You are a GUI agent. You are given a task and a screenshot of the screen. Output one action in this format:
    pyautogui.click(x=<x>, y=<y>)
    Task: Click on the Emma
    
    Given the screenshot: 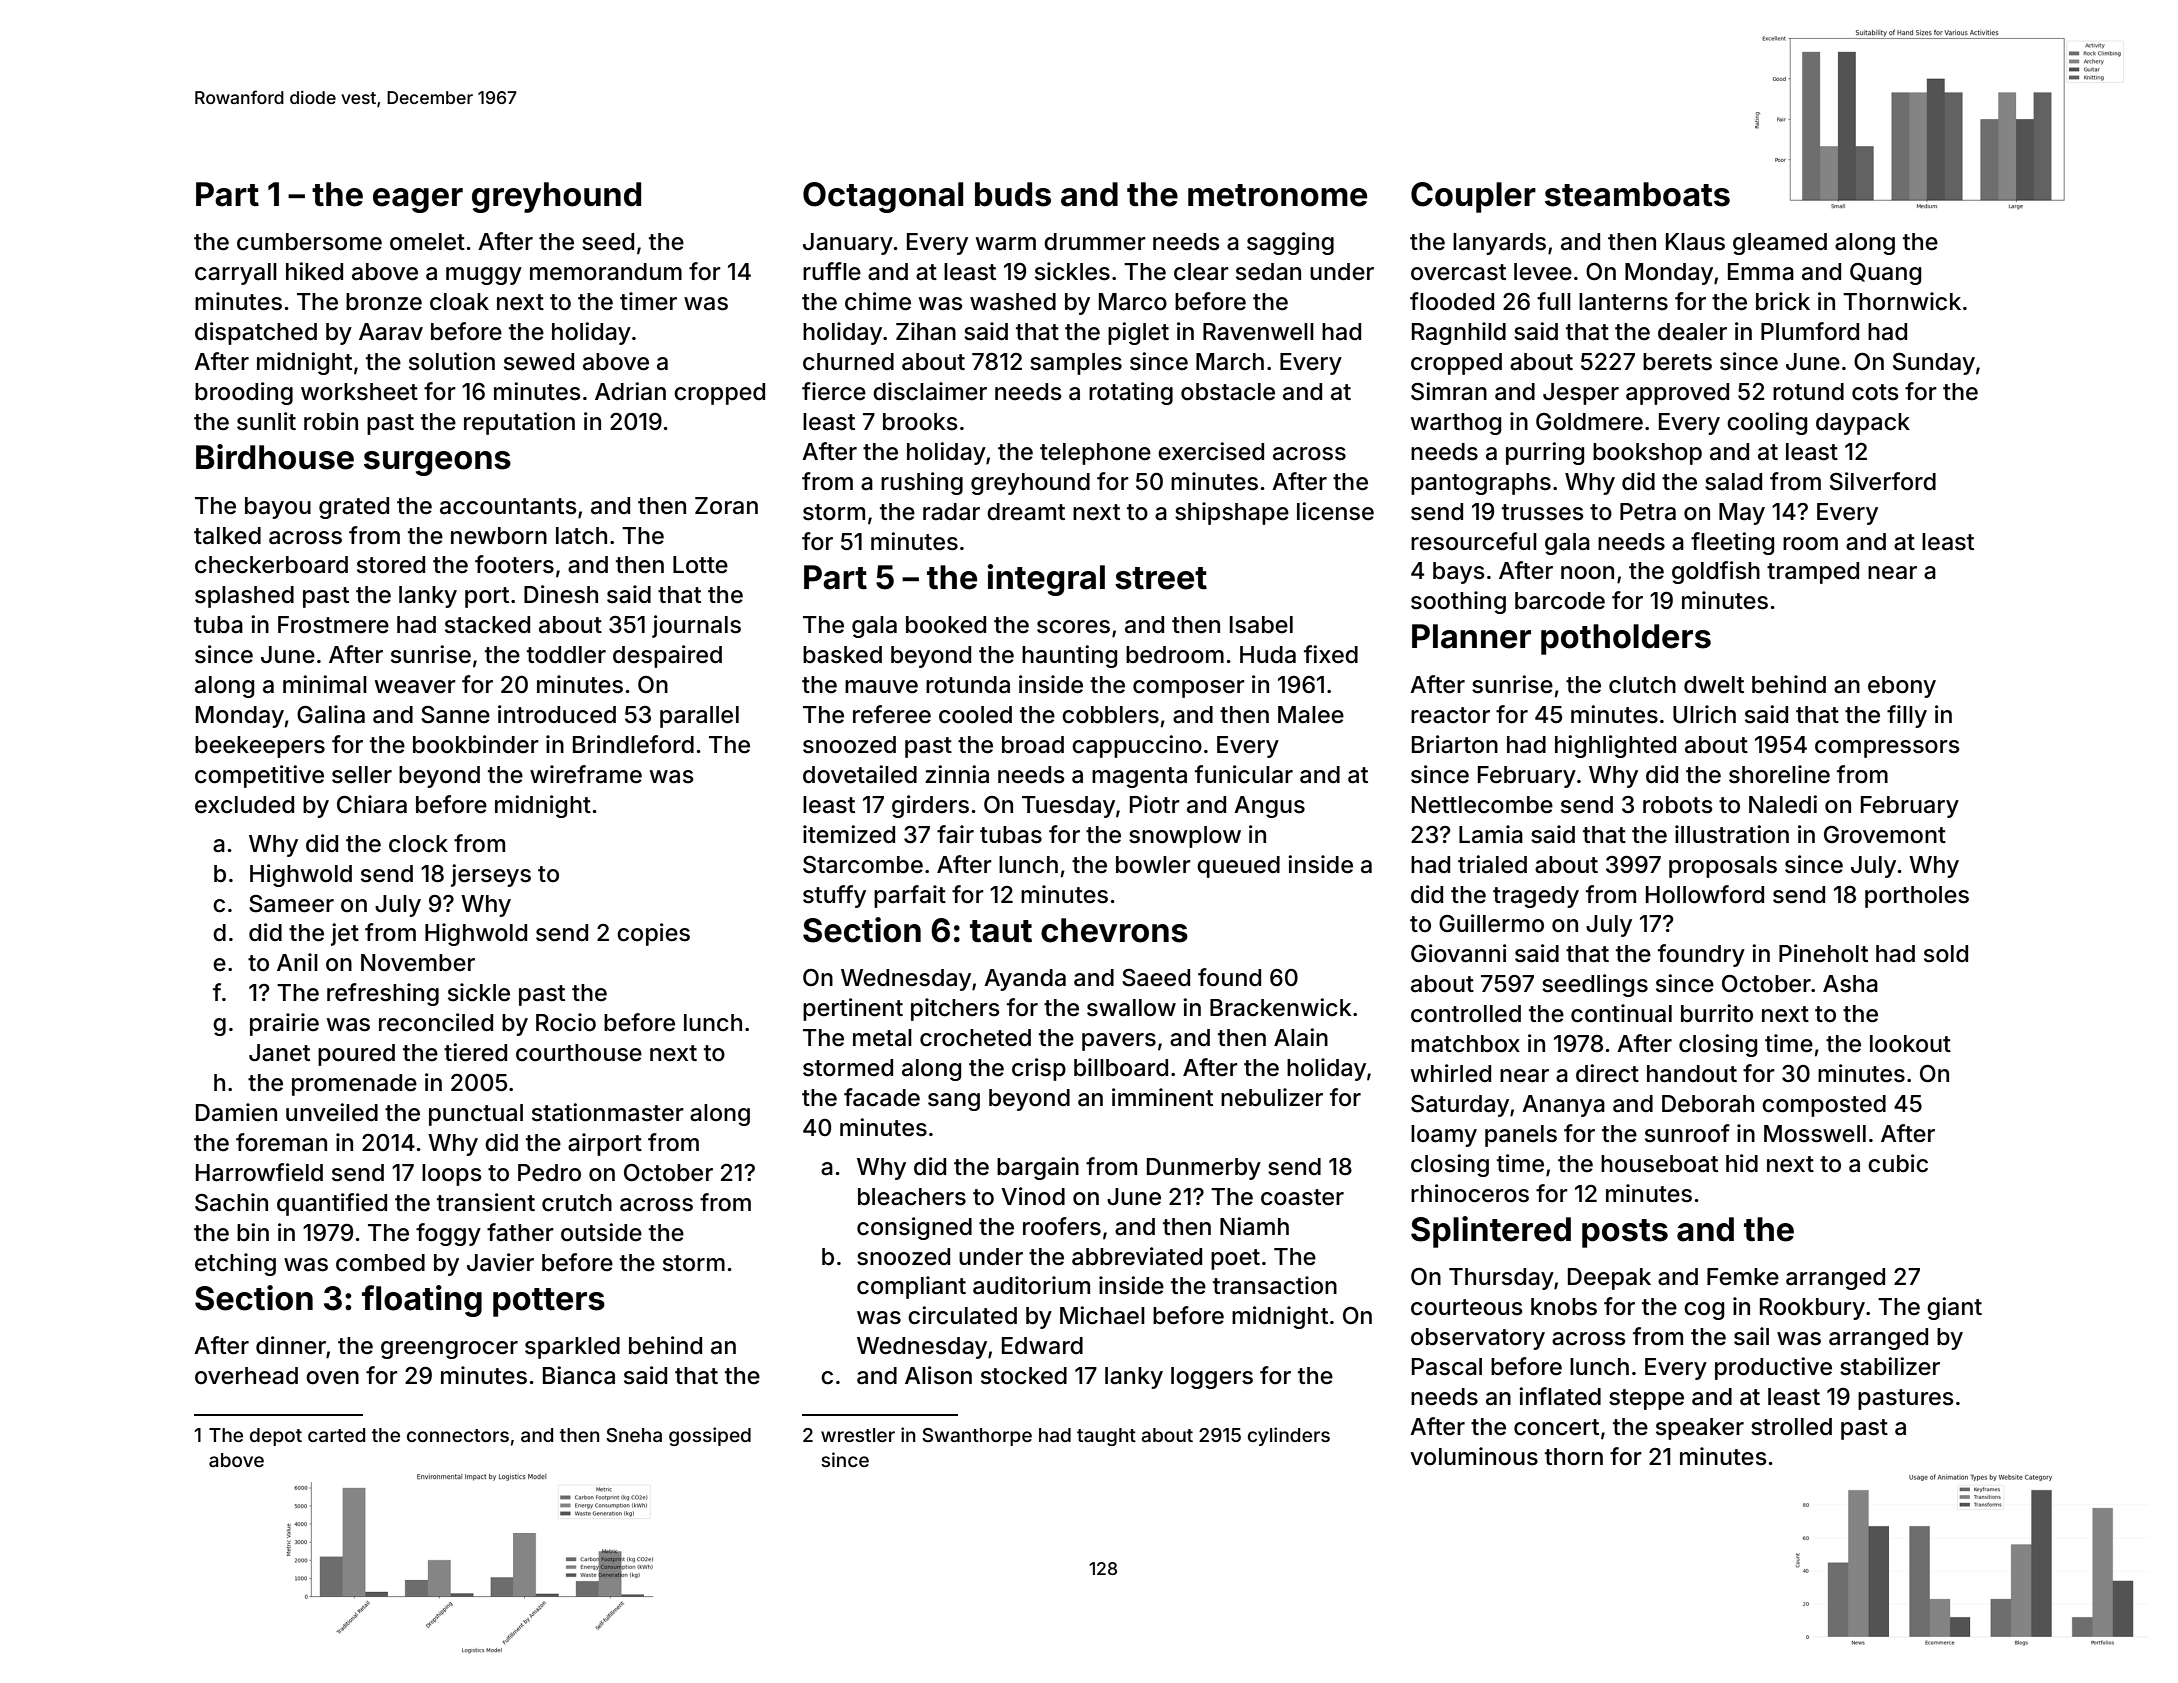 What is the action you would take?
    pyautogui.click(x=1761, y=272)
